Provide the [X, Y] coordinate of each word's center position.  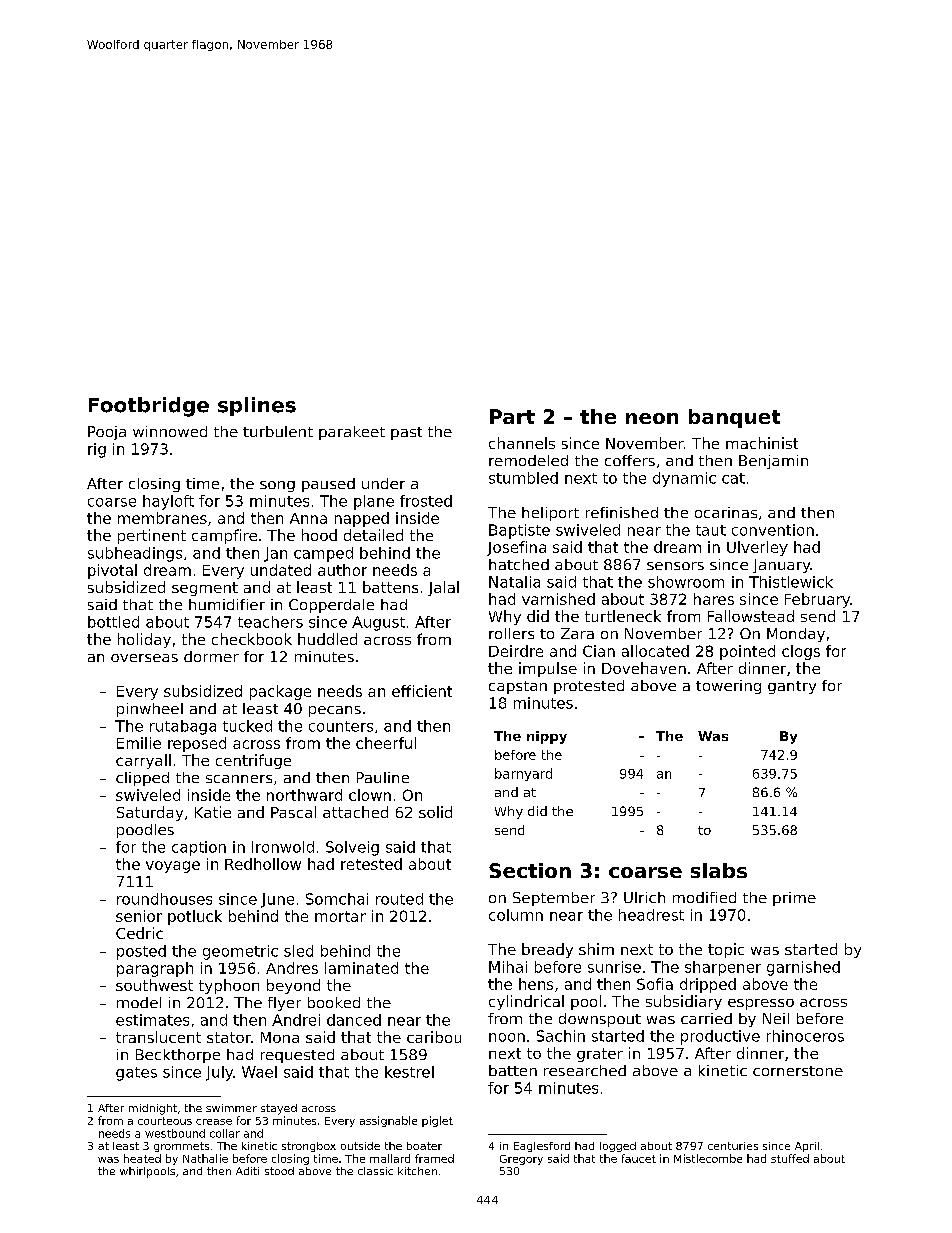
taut [711, 530]
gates [136, 1074]
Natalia [514, 582]
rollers [511, 633]
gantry [792, 687]
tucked [247, 726]
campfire [224, 536]
